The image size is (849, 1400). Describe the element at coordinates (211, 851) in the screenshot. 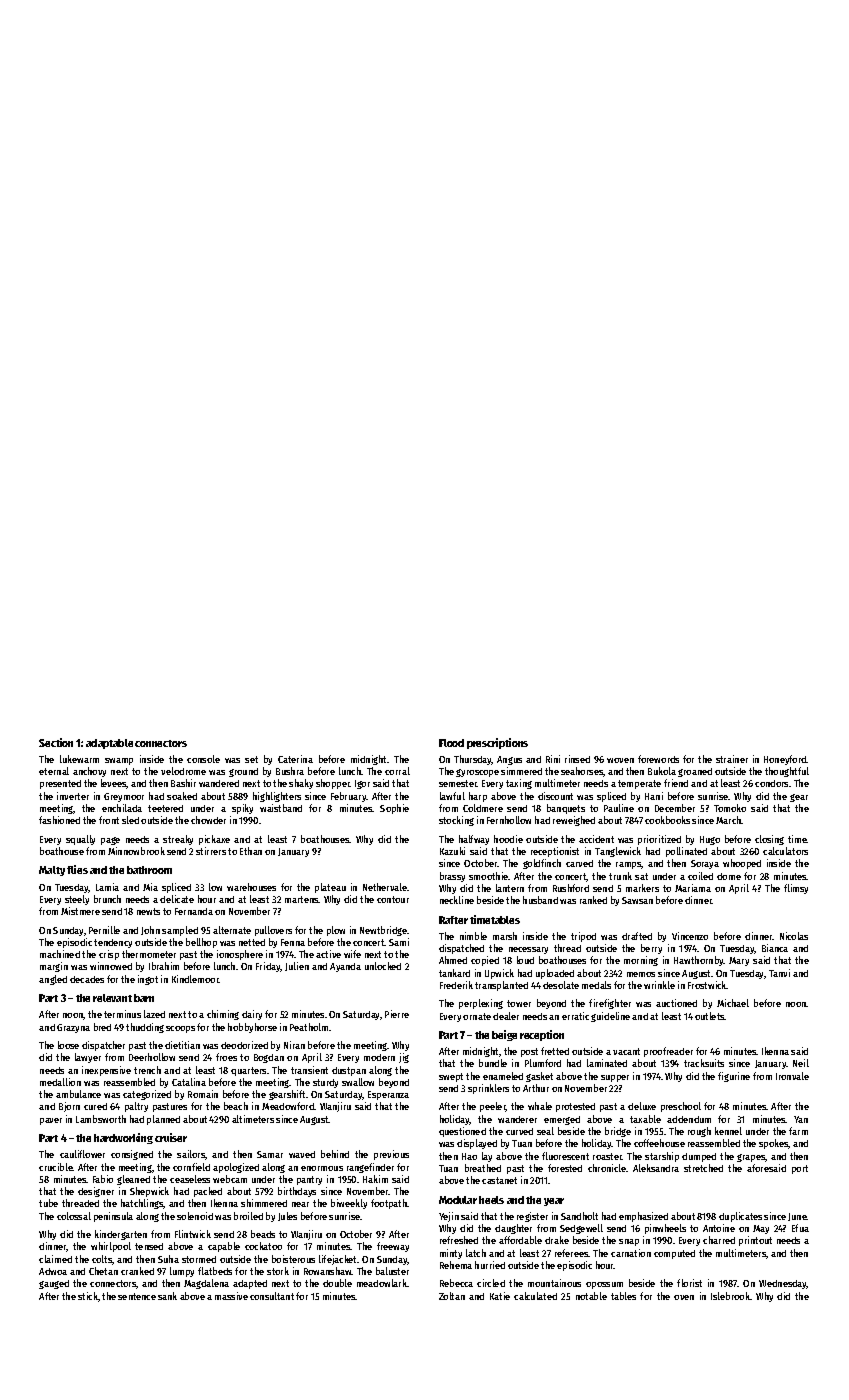

I see `stirrers` at that location.
